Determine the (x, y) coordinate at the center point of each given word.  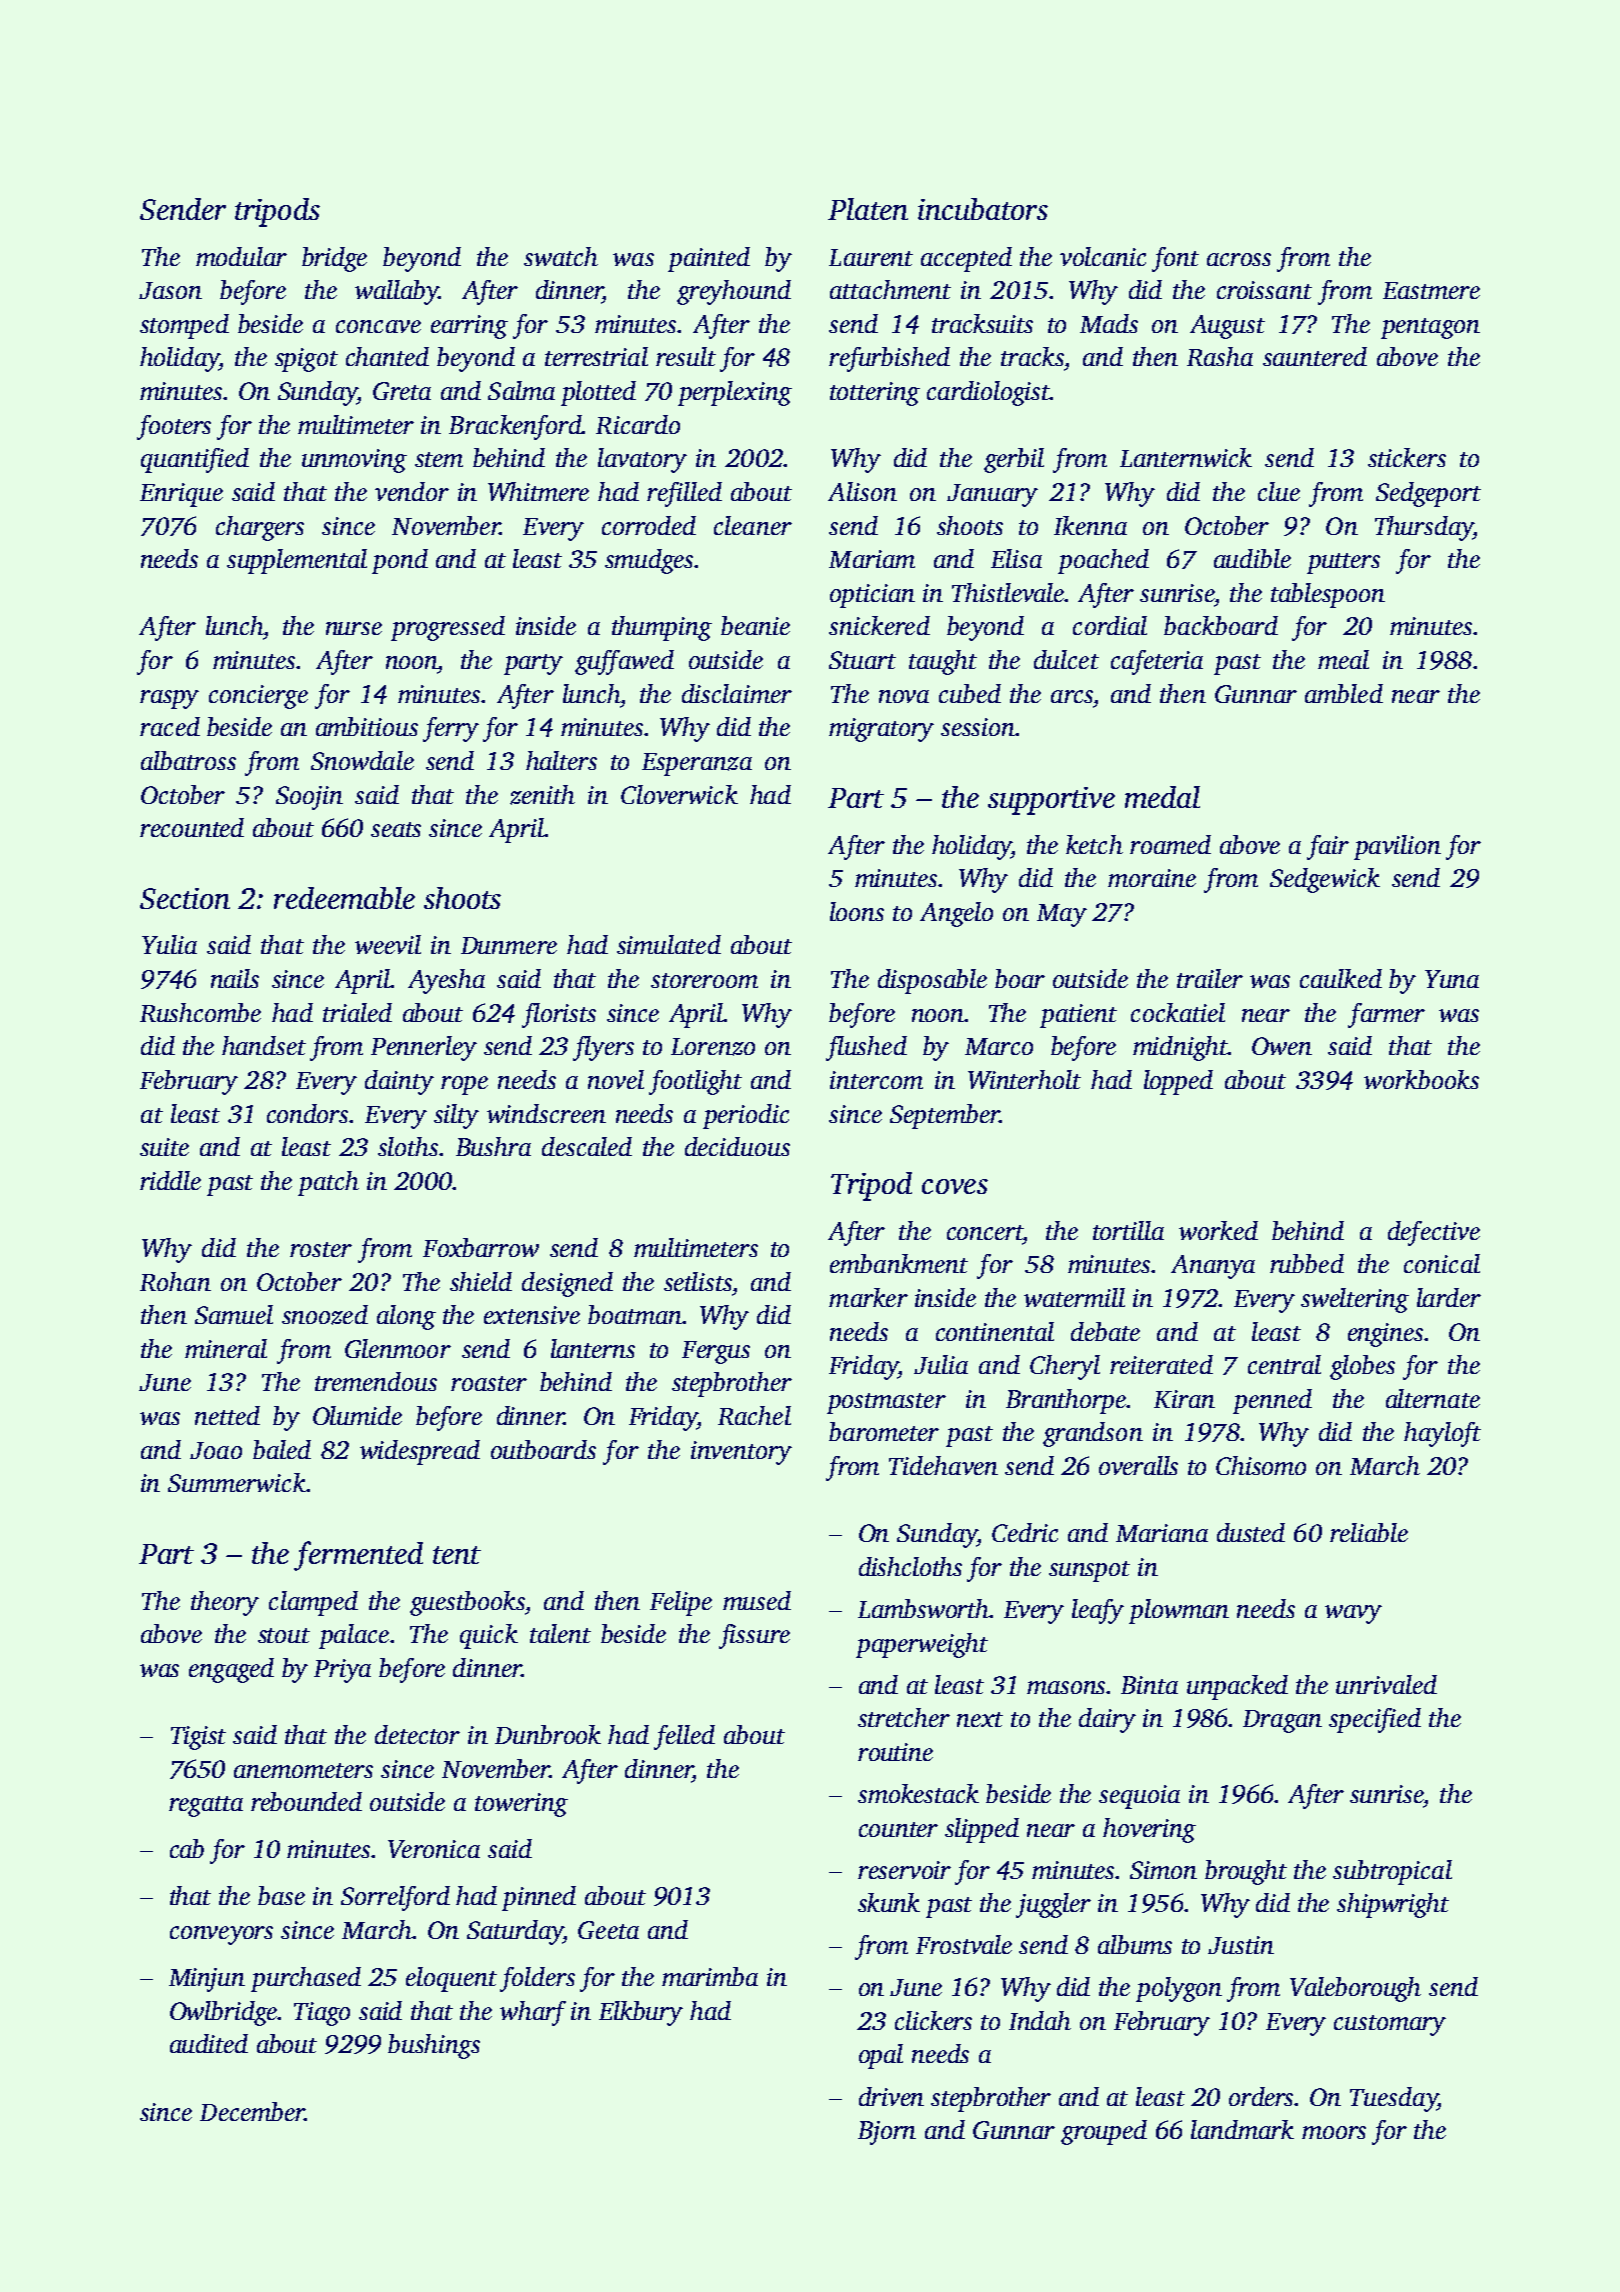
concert (985, 1232)
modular (241, 256)
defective (1434, 1233)
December (252, 2111)
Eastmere (1431, 290)
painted (709, 259)
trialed (357, 1012)
